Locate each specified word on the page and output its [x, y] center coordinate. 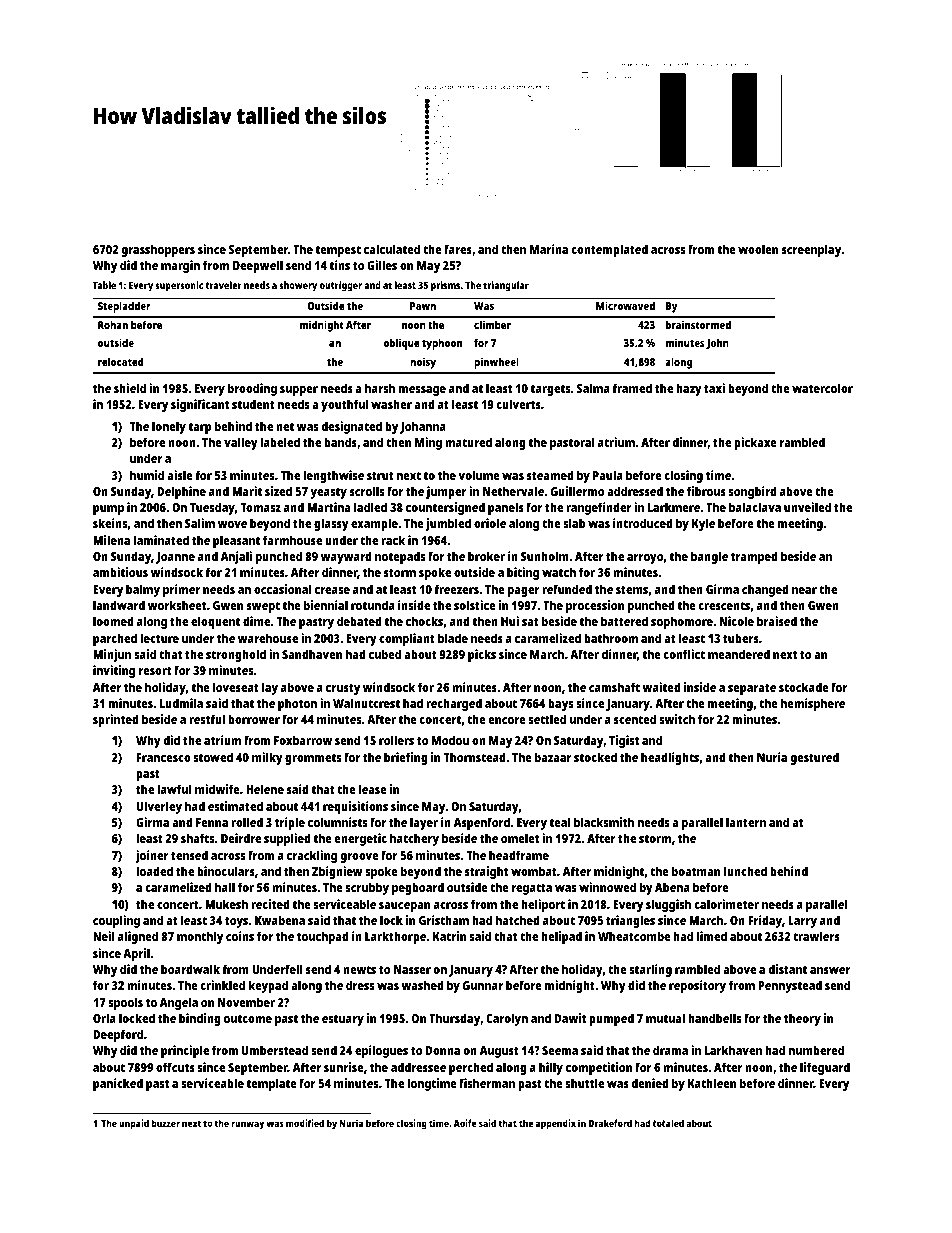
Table [104, 285]
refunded [567, 589]
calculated [392, 249]
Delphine [181, 492]
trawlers [816, 936]
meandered [739, 654]
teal [560, 822]
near [804, 590]
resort [155, 670]
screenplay [811, 250]
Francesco [164, 757]
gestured [814, 758]
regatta [532, 889]
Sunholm [545, 556]
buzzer [166, 1123]
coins [240, 936]
